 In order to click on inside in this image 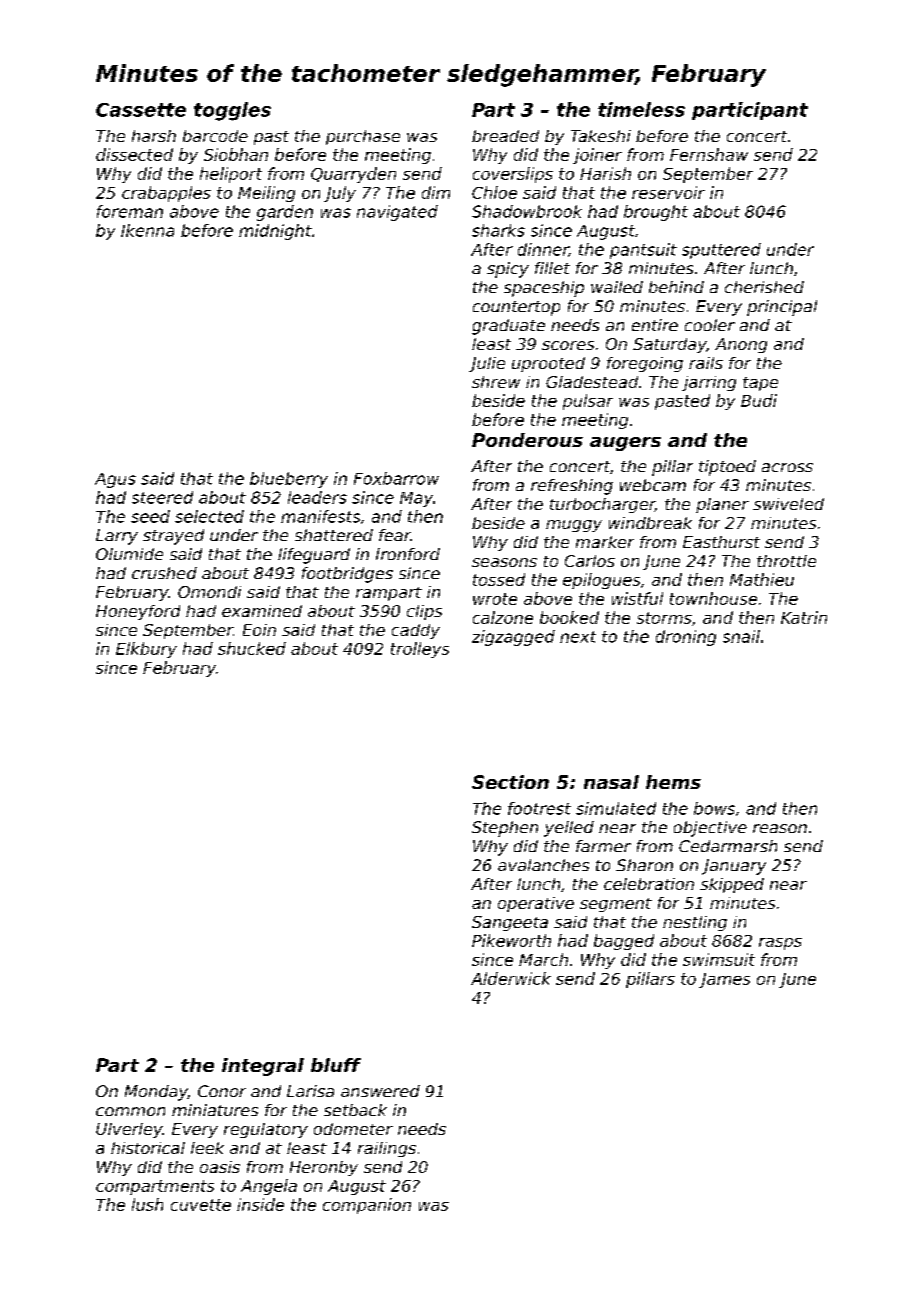, I will do `click(260, 1204)`.
